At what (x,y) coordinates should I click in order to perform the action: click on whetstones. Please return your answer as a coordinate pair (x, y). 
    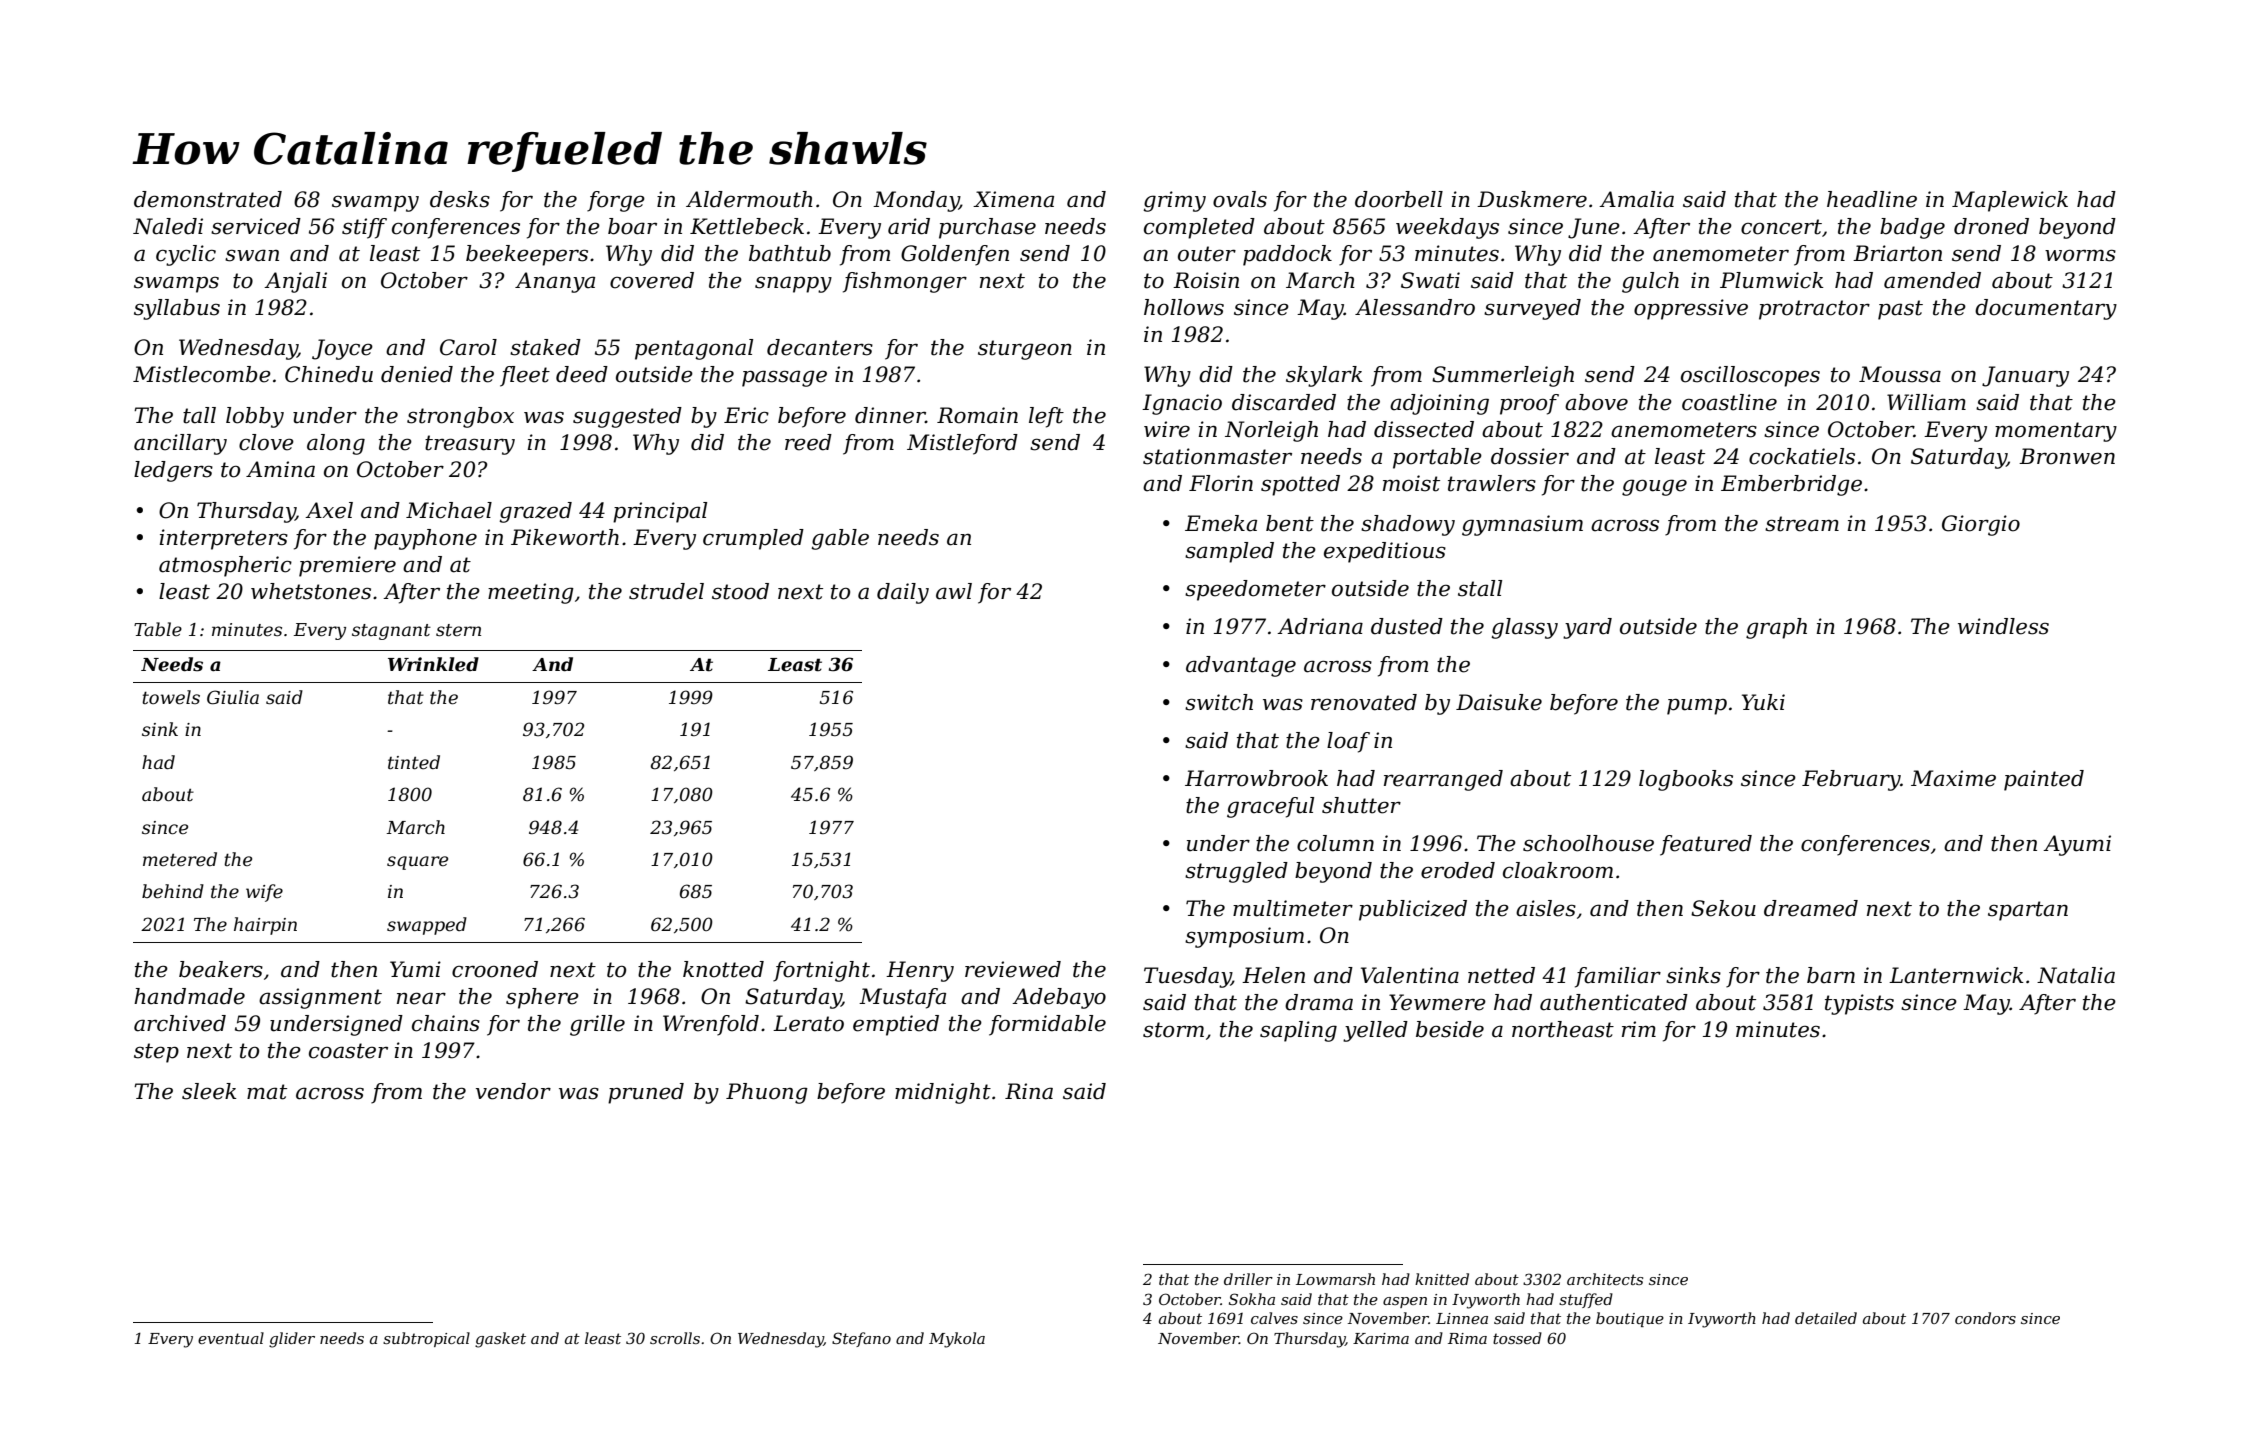
    Looking at the image, I should click on (311, 591).
